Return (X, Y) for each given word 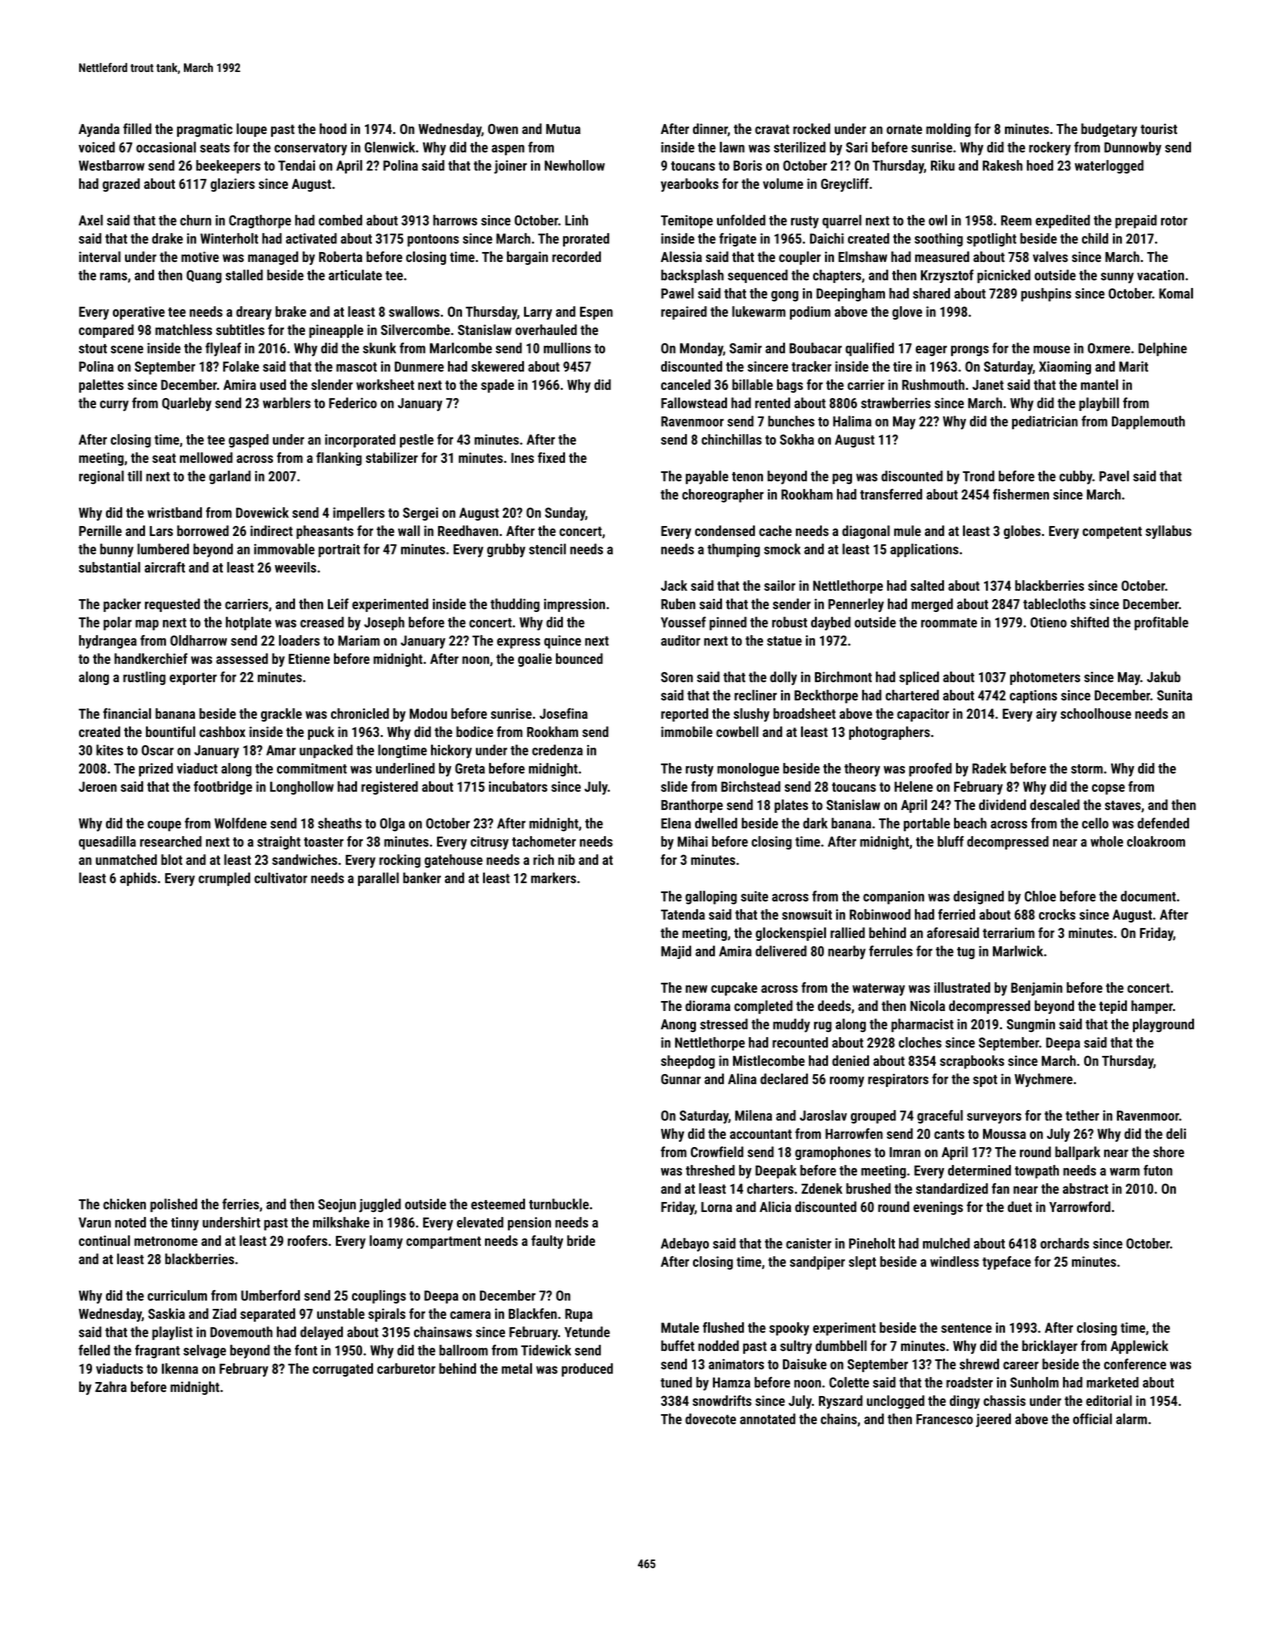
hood (333, 128)
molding (948, 130)
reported (684, 715)
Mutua (563, 129)
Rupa (579, 1315)
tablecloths (1054, 604)
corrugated (343, 1370)
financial (127, 713)
